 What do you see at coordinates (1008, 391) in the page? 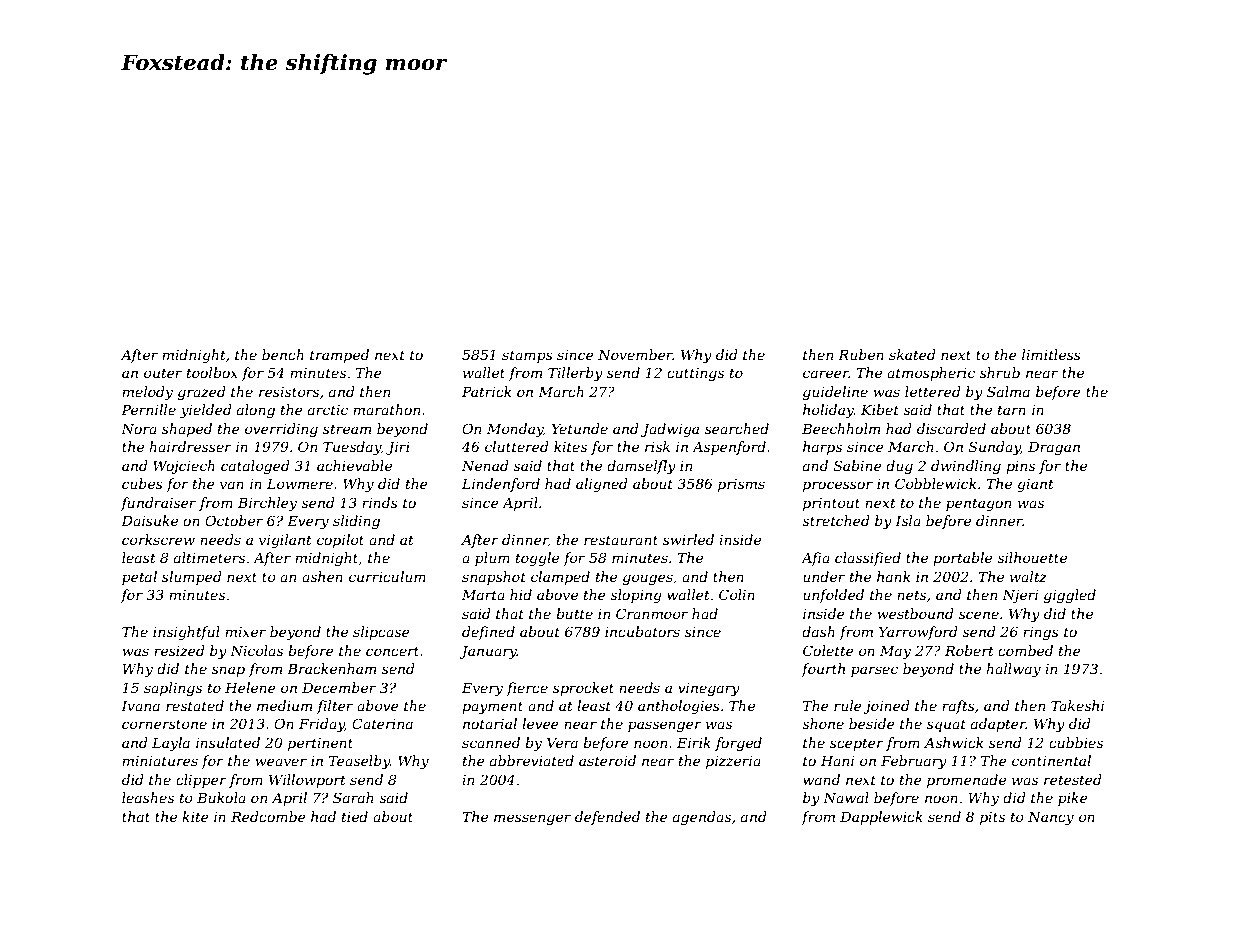
I see `Salma` at bounding box center [1008, 391].
